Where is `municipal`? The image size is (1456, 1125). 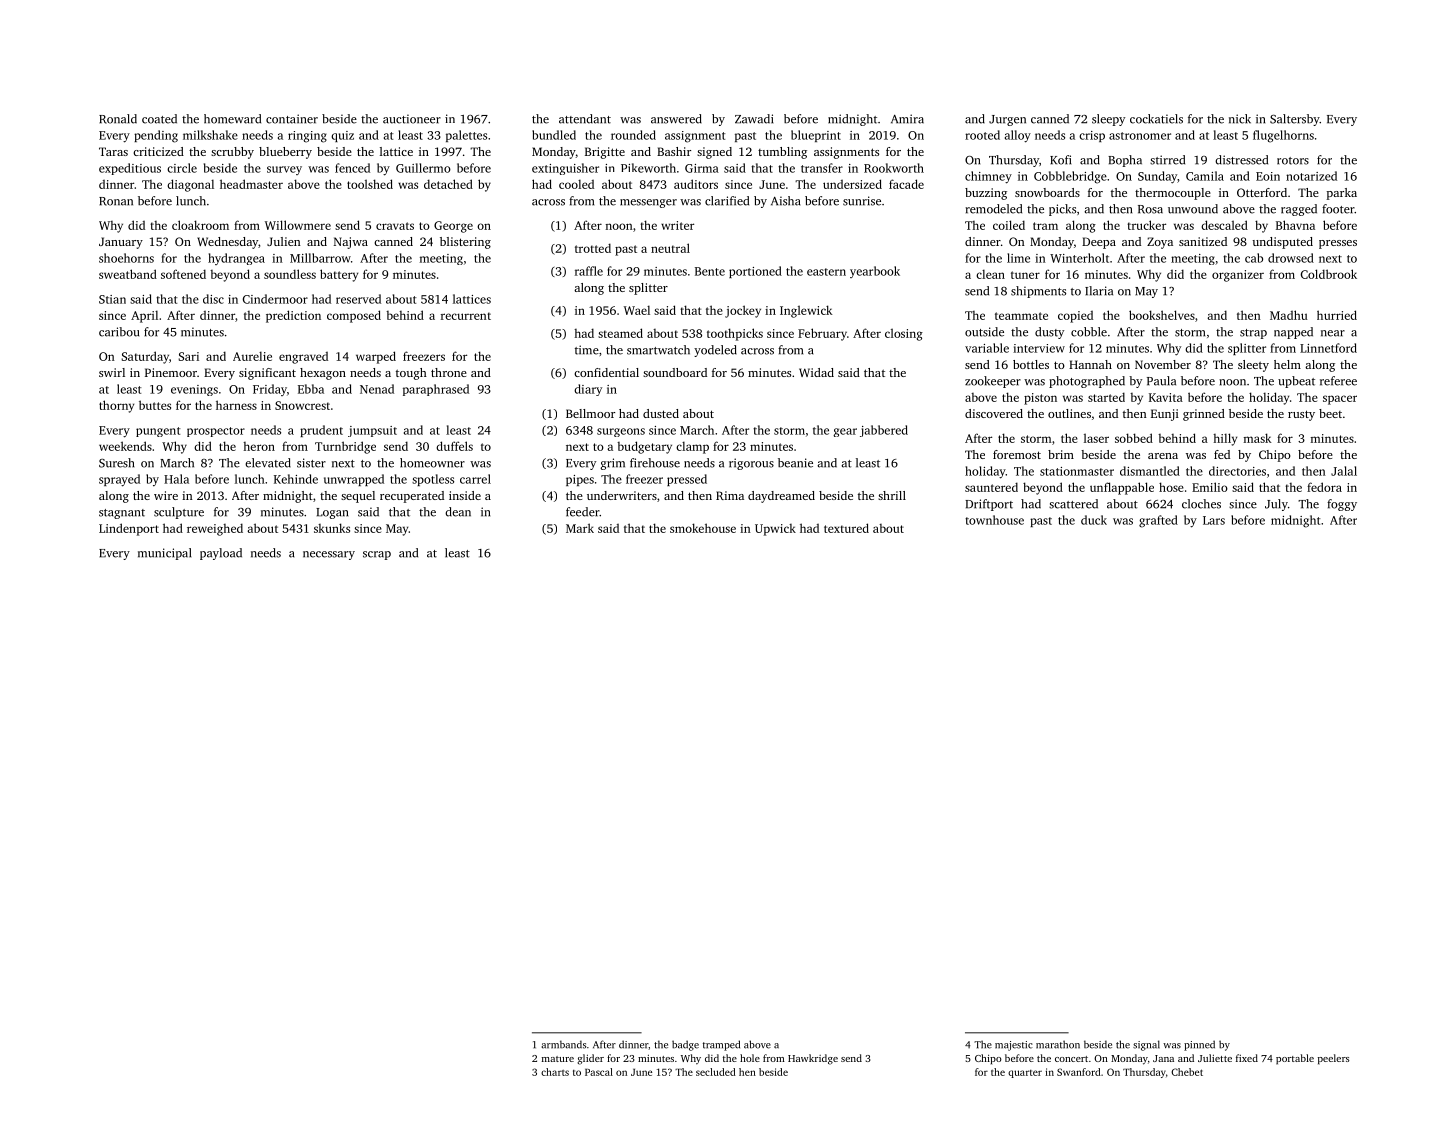
municipal is located at coordinates (164, 554).
